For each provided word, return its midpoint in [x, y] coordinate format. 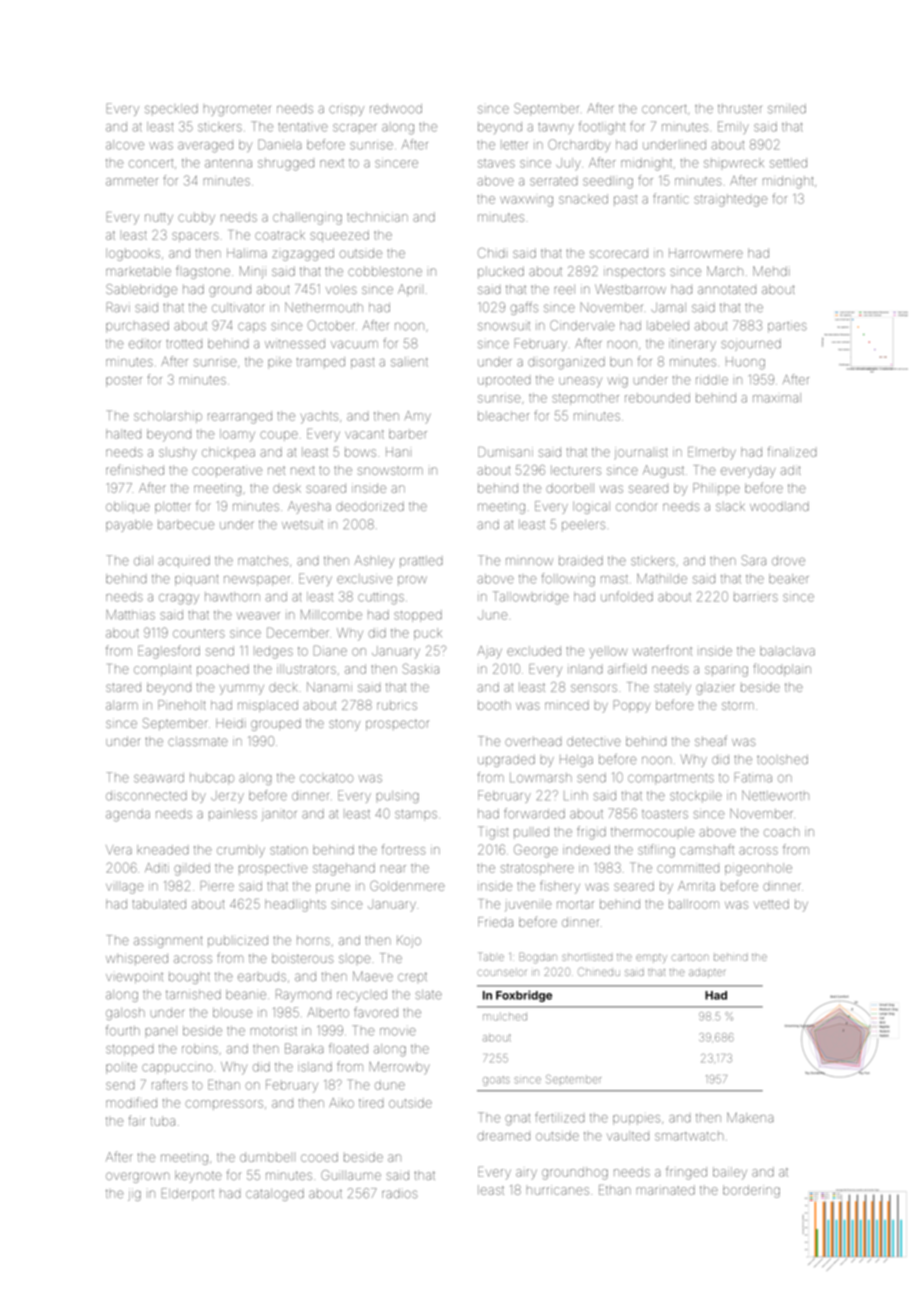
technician [377, 217]
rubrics [397, 705]
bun [621, 362]
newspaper [257, 581]
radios [400, 1194]
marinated [666, 1190]
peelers [583, 525]
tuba [163, 1121]
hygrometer [237, 110]
